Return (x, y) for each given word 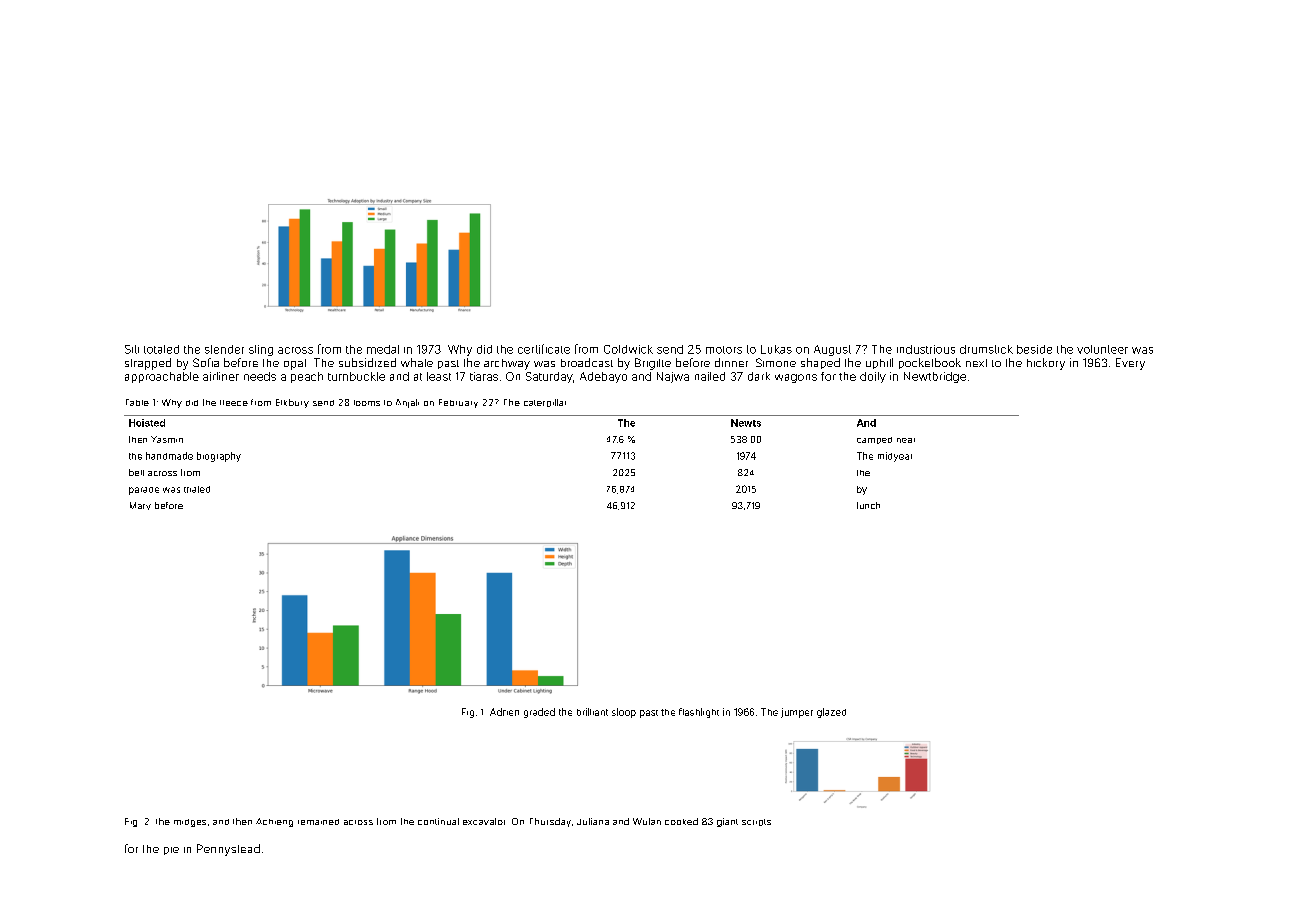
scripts (756, 822)
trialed (197, 489)
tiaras (484, 376)
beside (1034, 349)
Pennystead (228, 850)
